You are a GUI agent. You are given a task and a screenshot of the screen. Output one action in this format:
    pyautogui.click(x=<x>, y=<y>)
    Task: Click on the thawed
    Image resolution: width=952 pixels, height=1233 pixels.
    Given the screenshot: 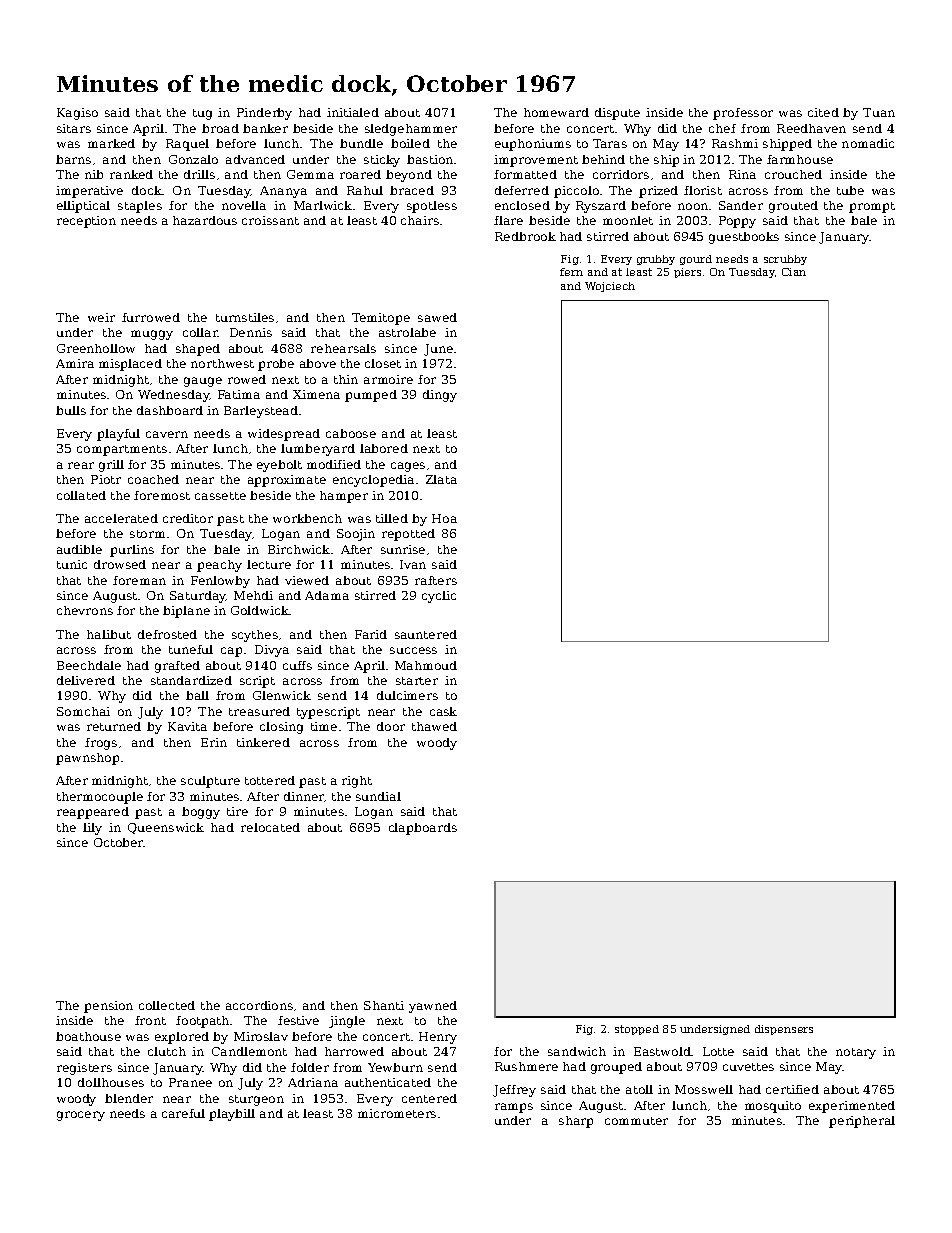 What is the action you would take?
    pyautogui.click(x=434, y=726)
